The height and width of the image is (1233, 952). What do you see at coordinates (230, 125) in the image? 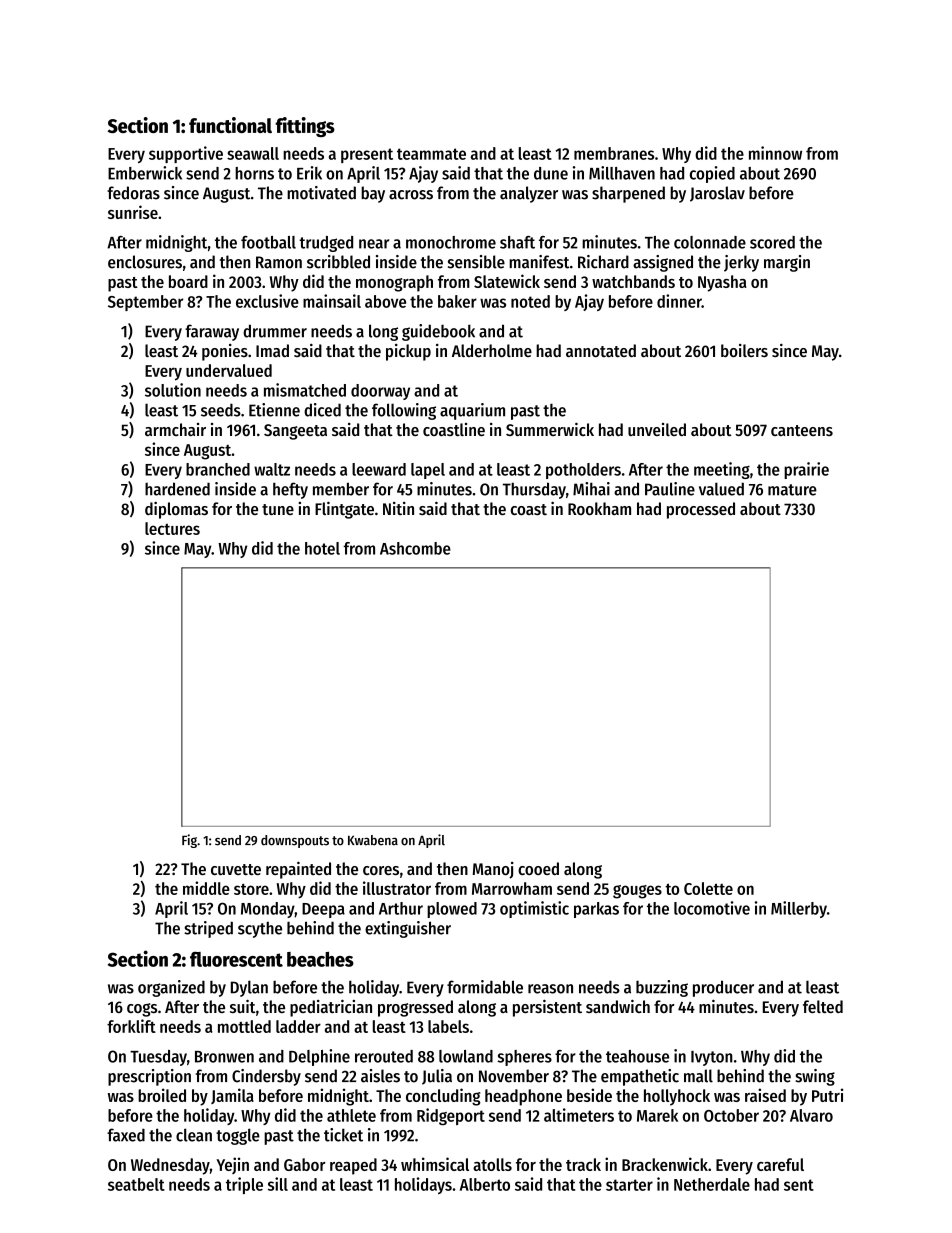
I see `functional` at bounding box center [230, 125].
